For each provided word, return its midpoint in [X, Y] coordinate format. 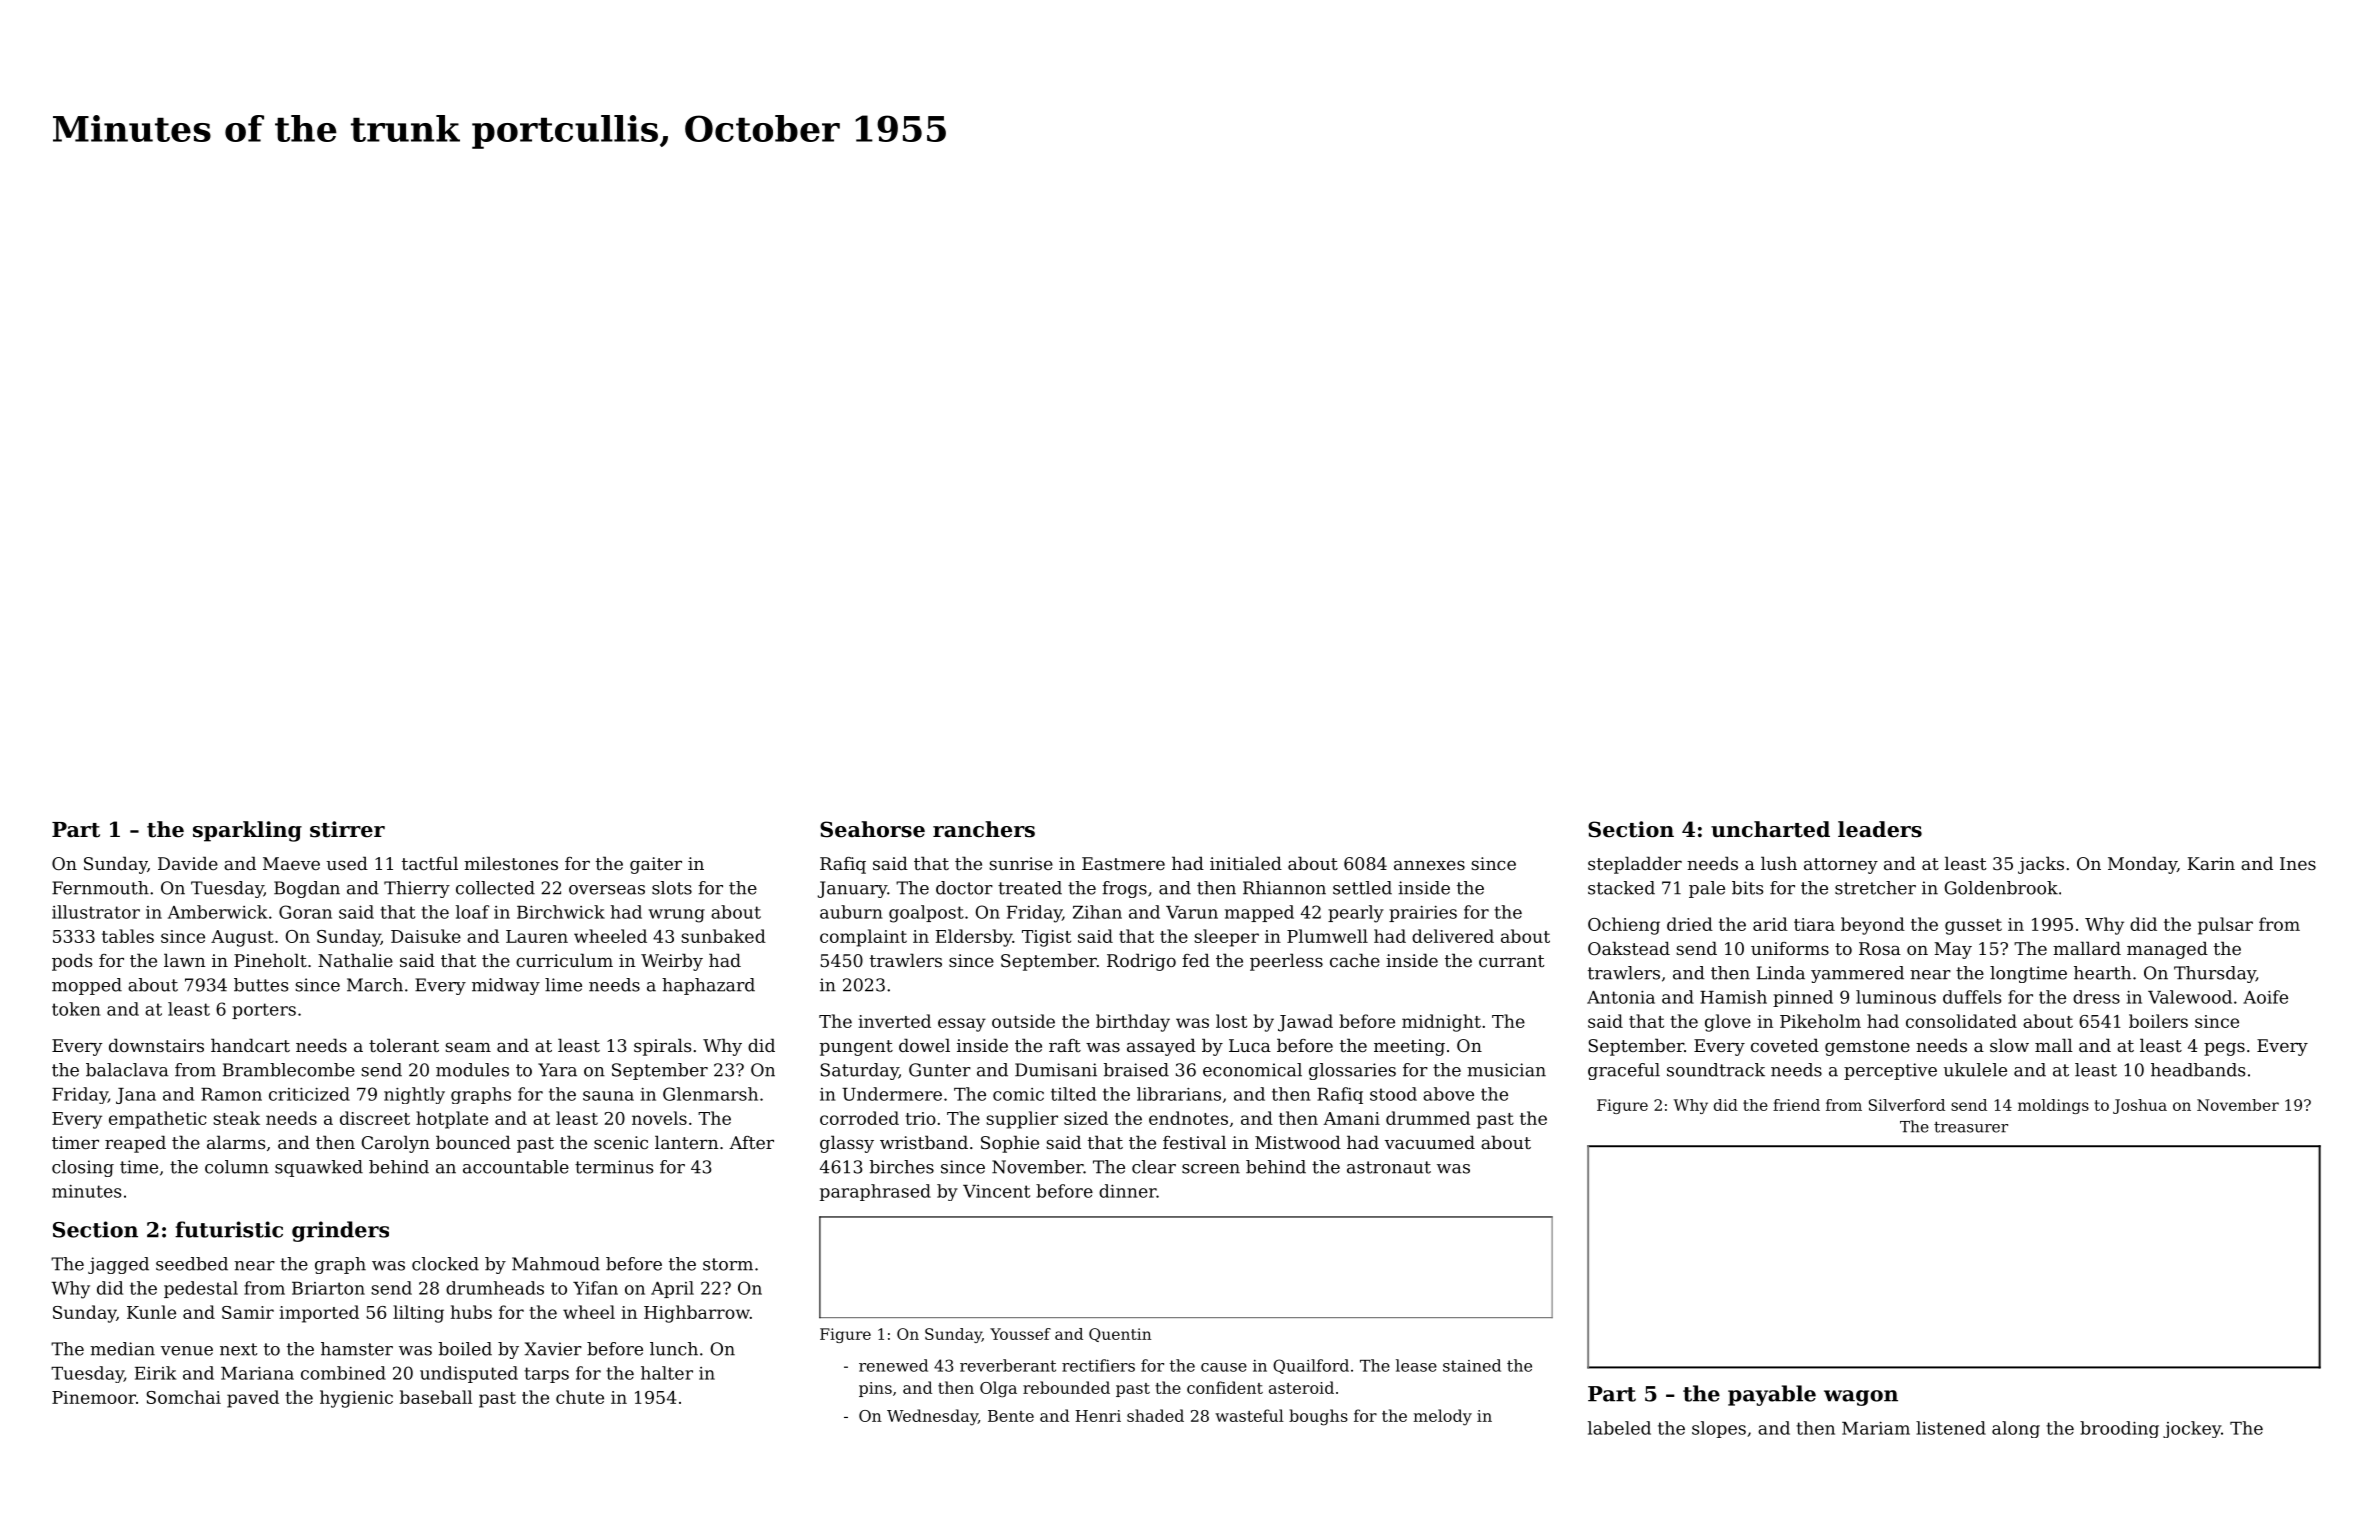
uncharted [1770, 829]
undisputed [469, 1374]
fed [1196, 960]
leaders [1880, 829]
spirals [662, 1047]
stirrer [347, 829]
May [1953, 950]
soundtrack [1716, 1070]
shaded [1155, 1415]
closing [83, 1168]
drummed [1428, 1118]
